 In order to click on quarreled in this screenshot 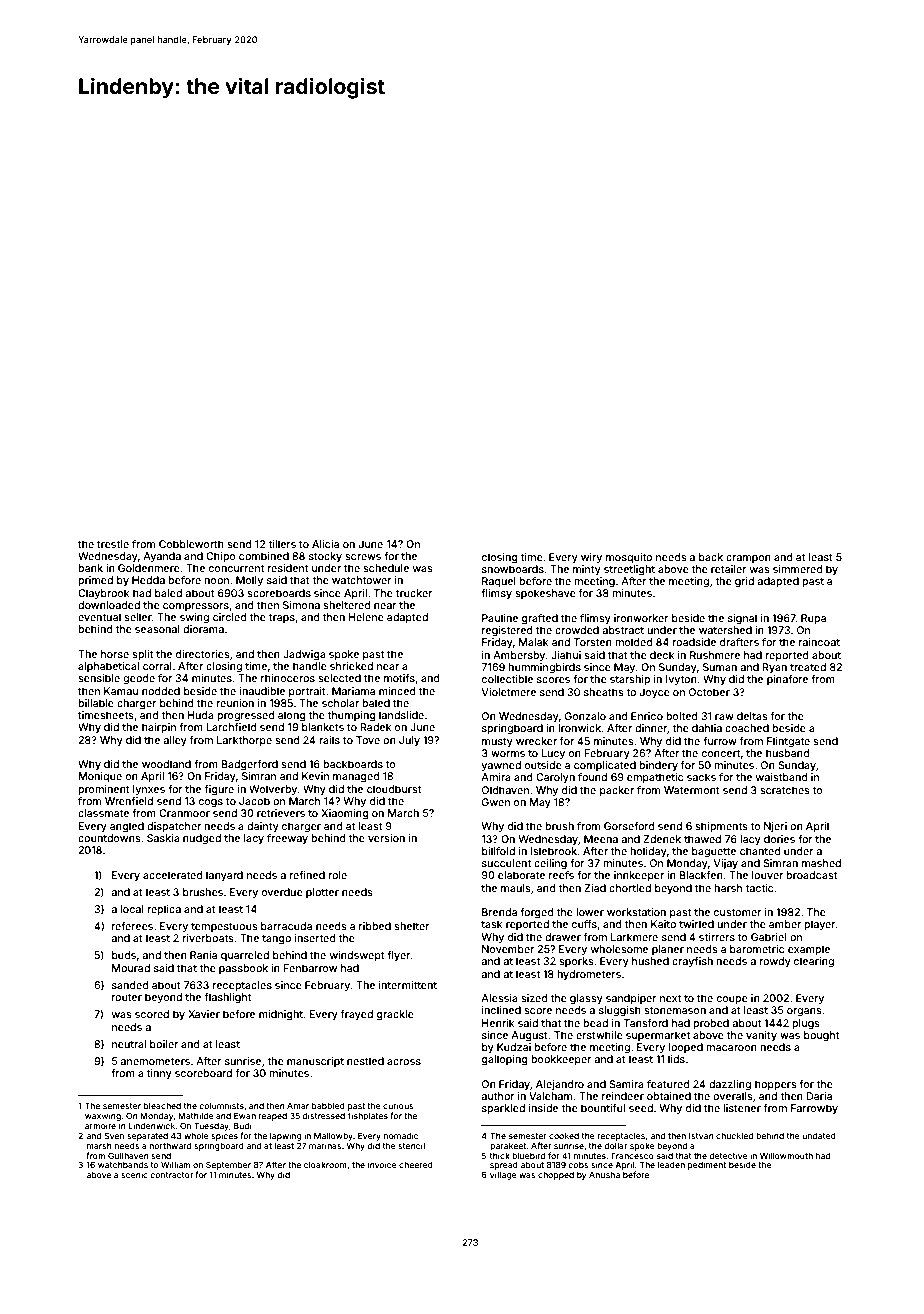, I will do `click(245, 956)`.
